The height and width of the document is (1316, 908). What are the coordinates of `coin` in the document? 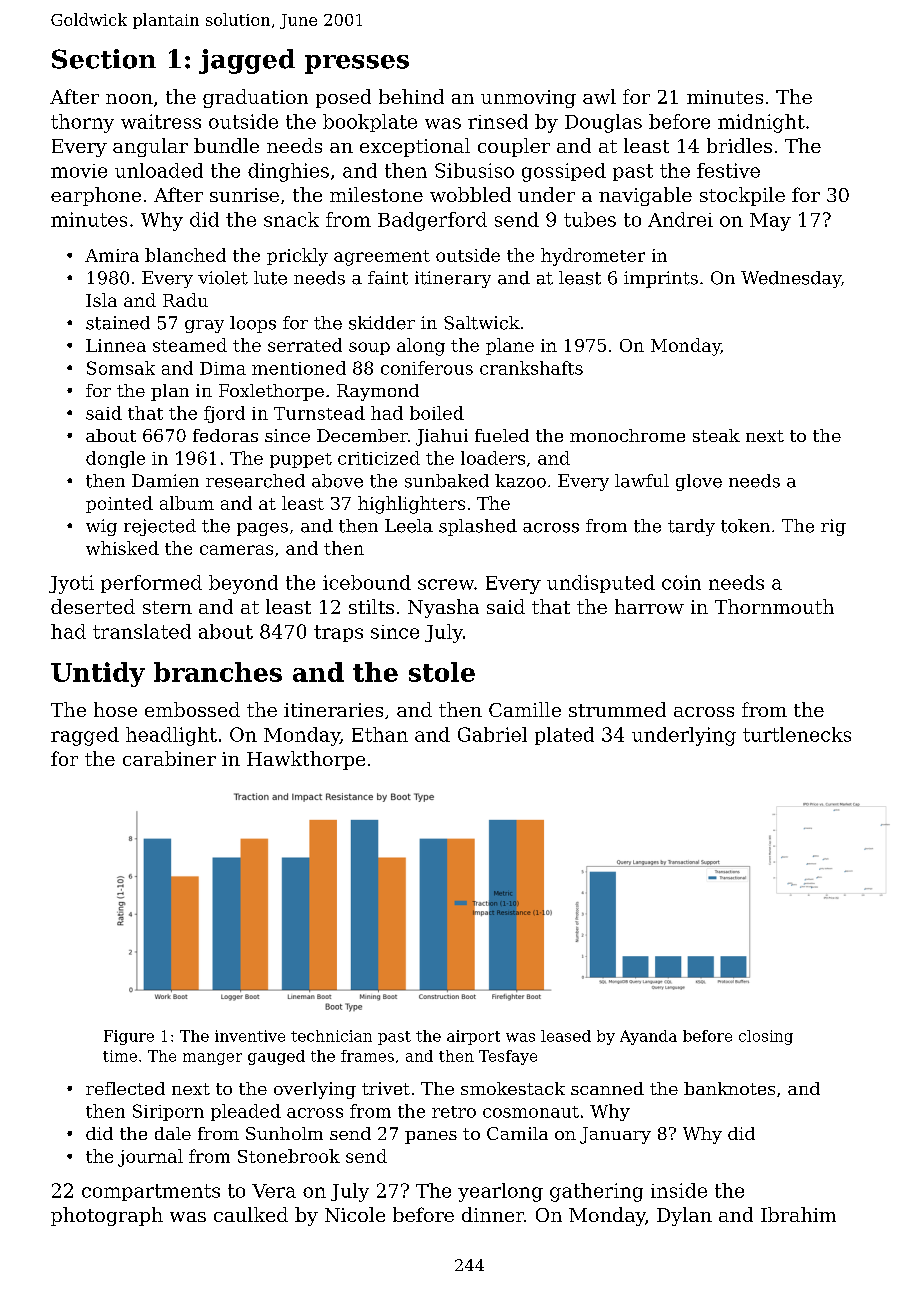 It's located at (681, 582).
